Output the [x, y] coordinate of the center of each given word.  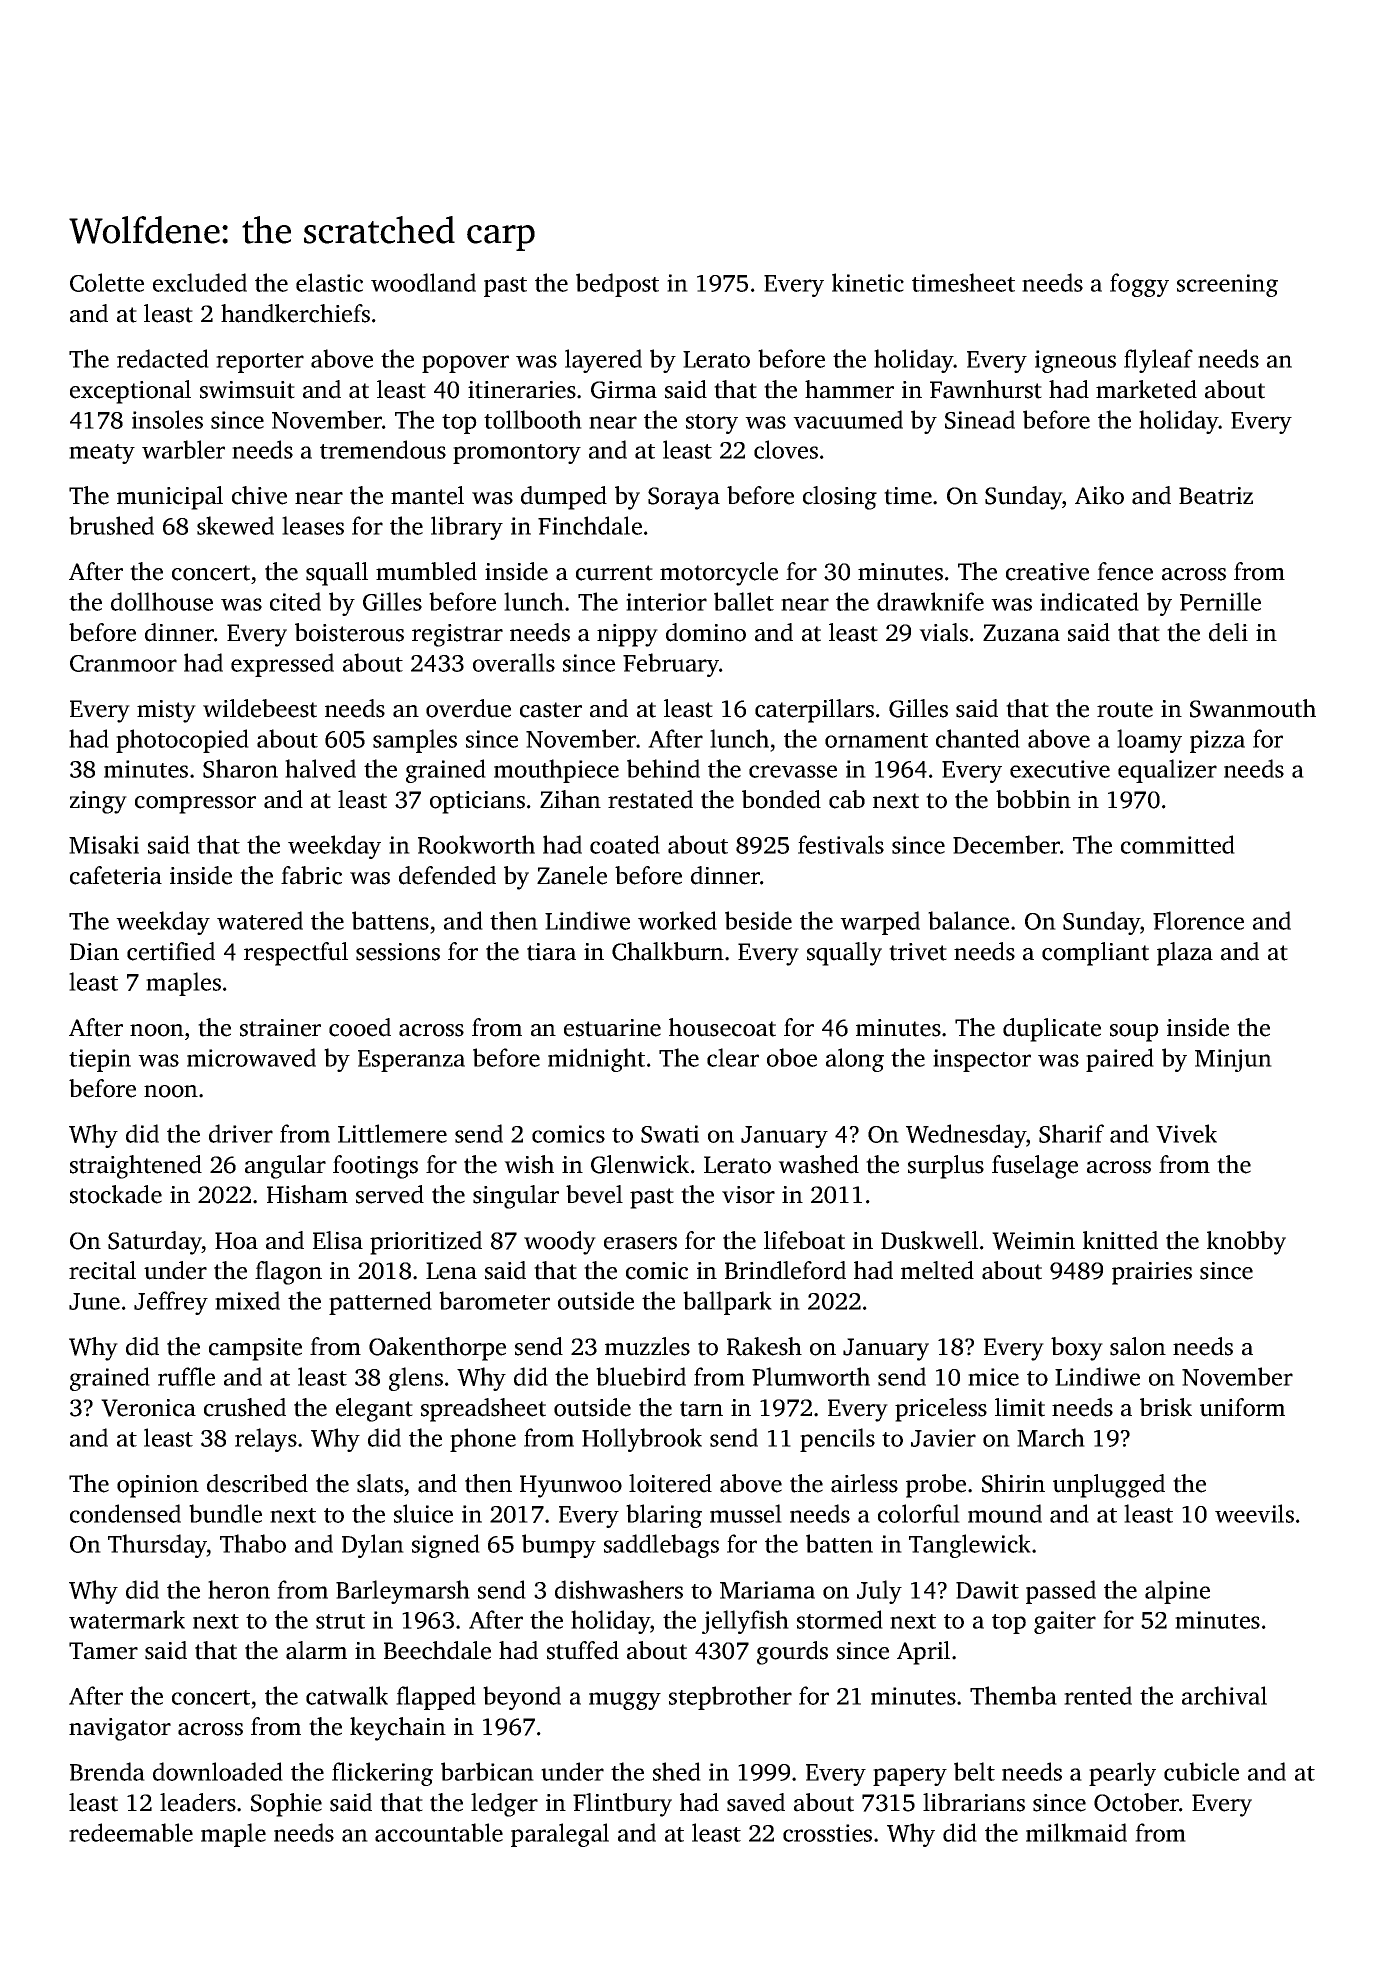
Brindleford [785, 1270]
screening [1227, 285]
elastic [329, 282]
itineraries [522, 390]
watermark [127, 1619]
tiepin [100, 1060]
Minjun [1233, 1060]
